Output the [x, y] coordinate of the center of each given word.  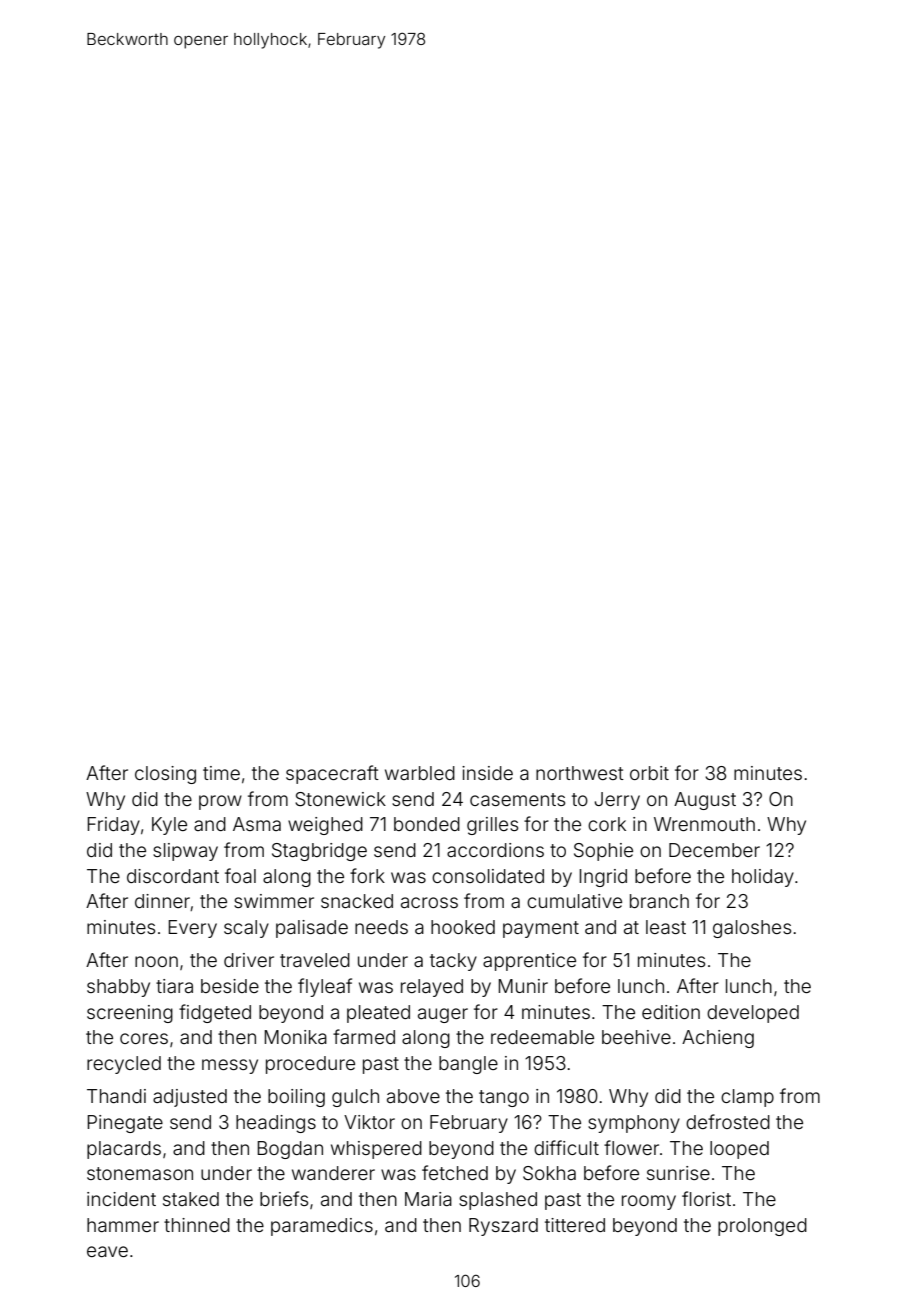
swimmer [274, 901]
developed [753, 1014]
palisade [312, 929]
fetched [455, 1172]
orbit [649, 773]
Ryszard [503, 1227]
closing [165, 775]
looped [739, 1150]
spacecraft [332, 774]
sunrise [678, 1173]
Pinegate [125, 1124]
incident [121, 1199]
